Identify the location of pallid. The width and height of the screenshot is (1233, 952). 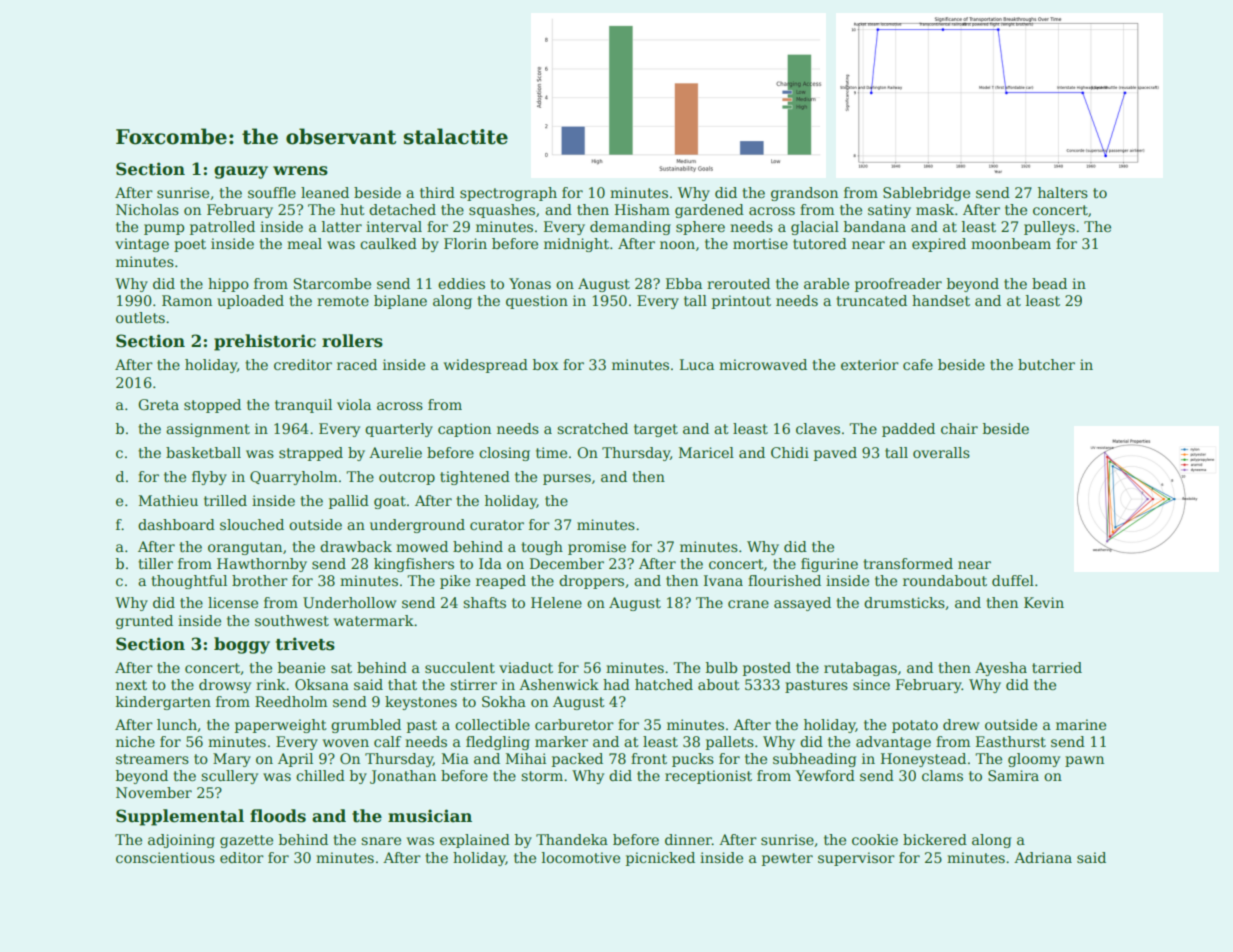
(349, 502).
